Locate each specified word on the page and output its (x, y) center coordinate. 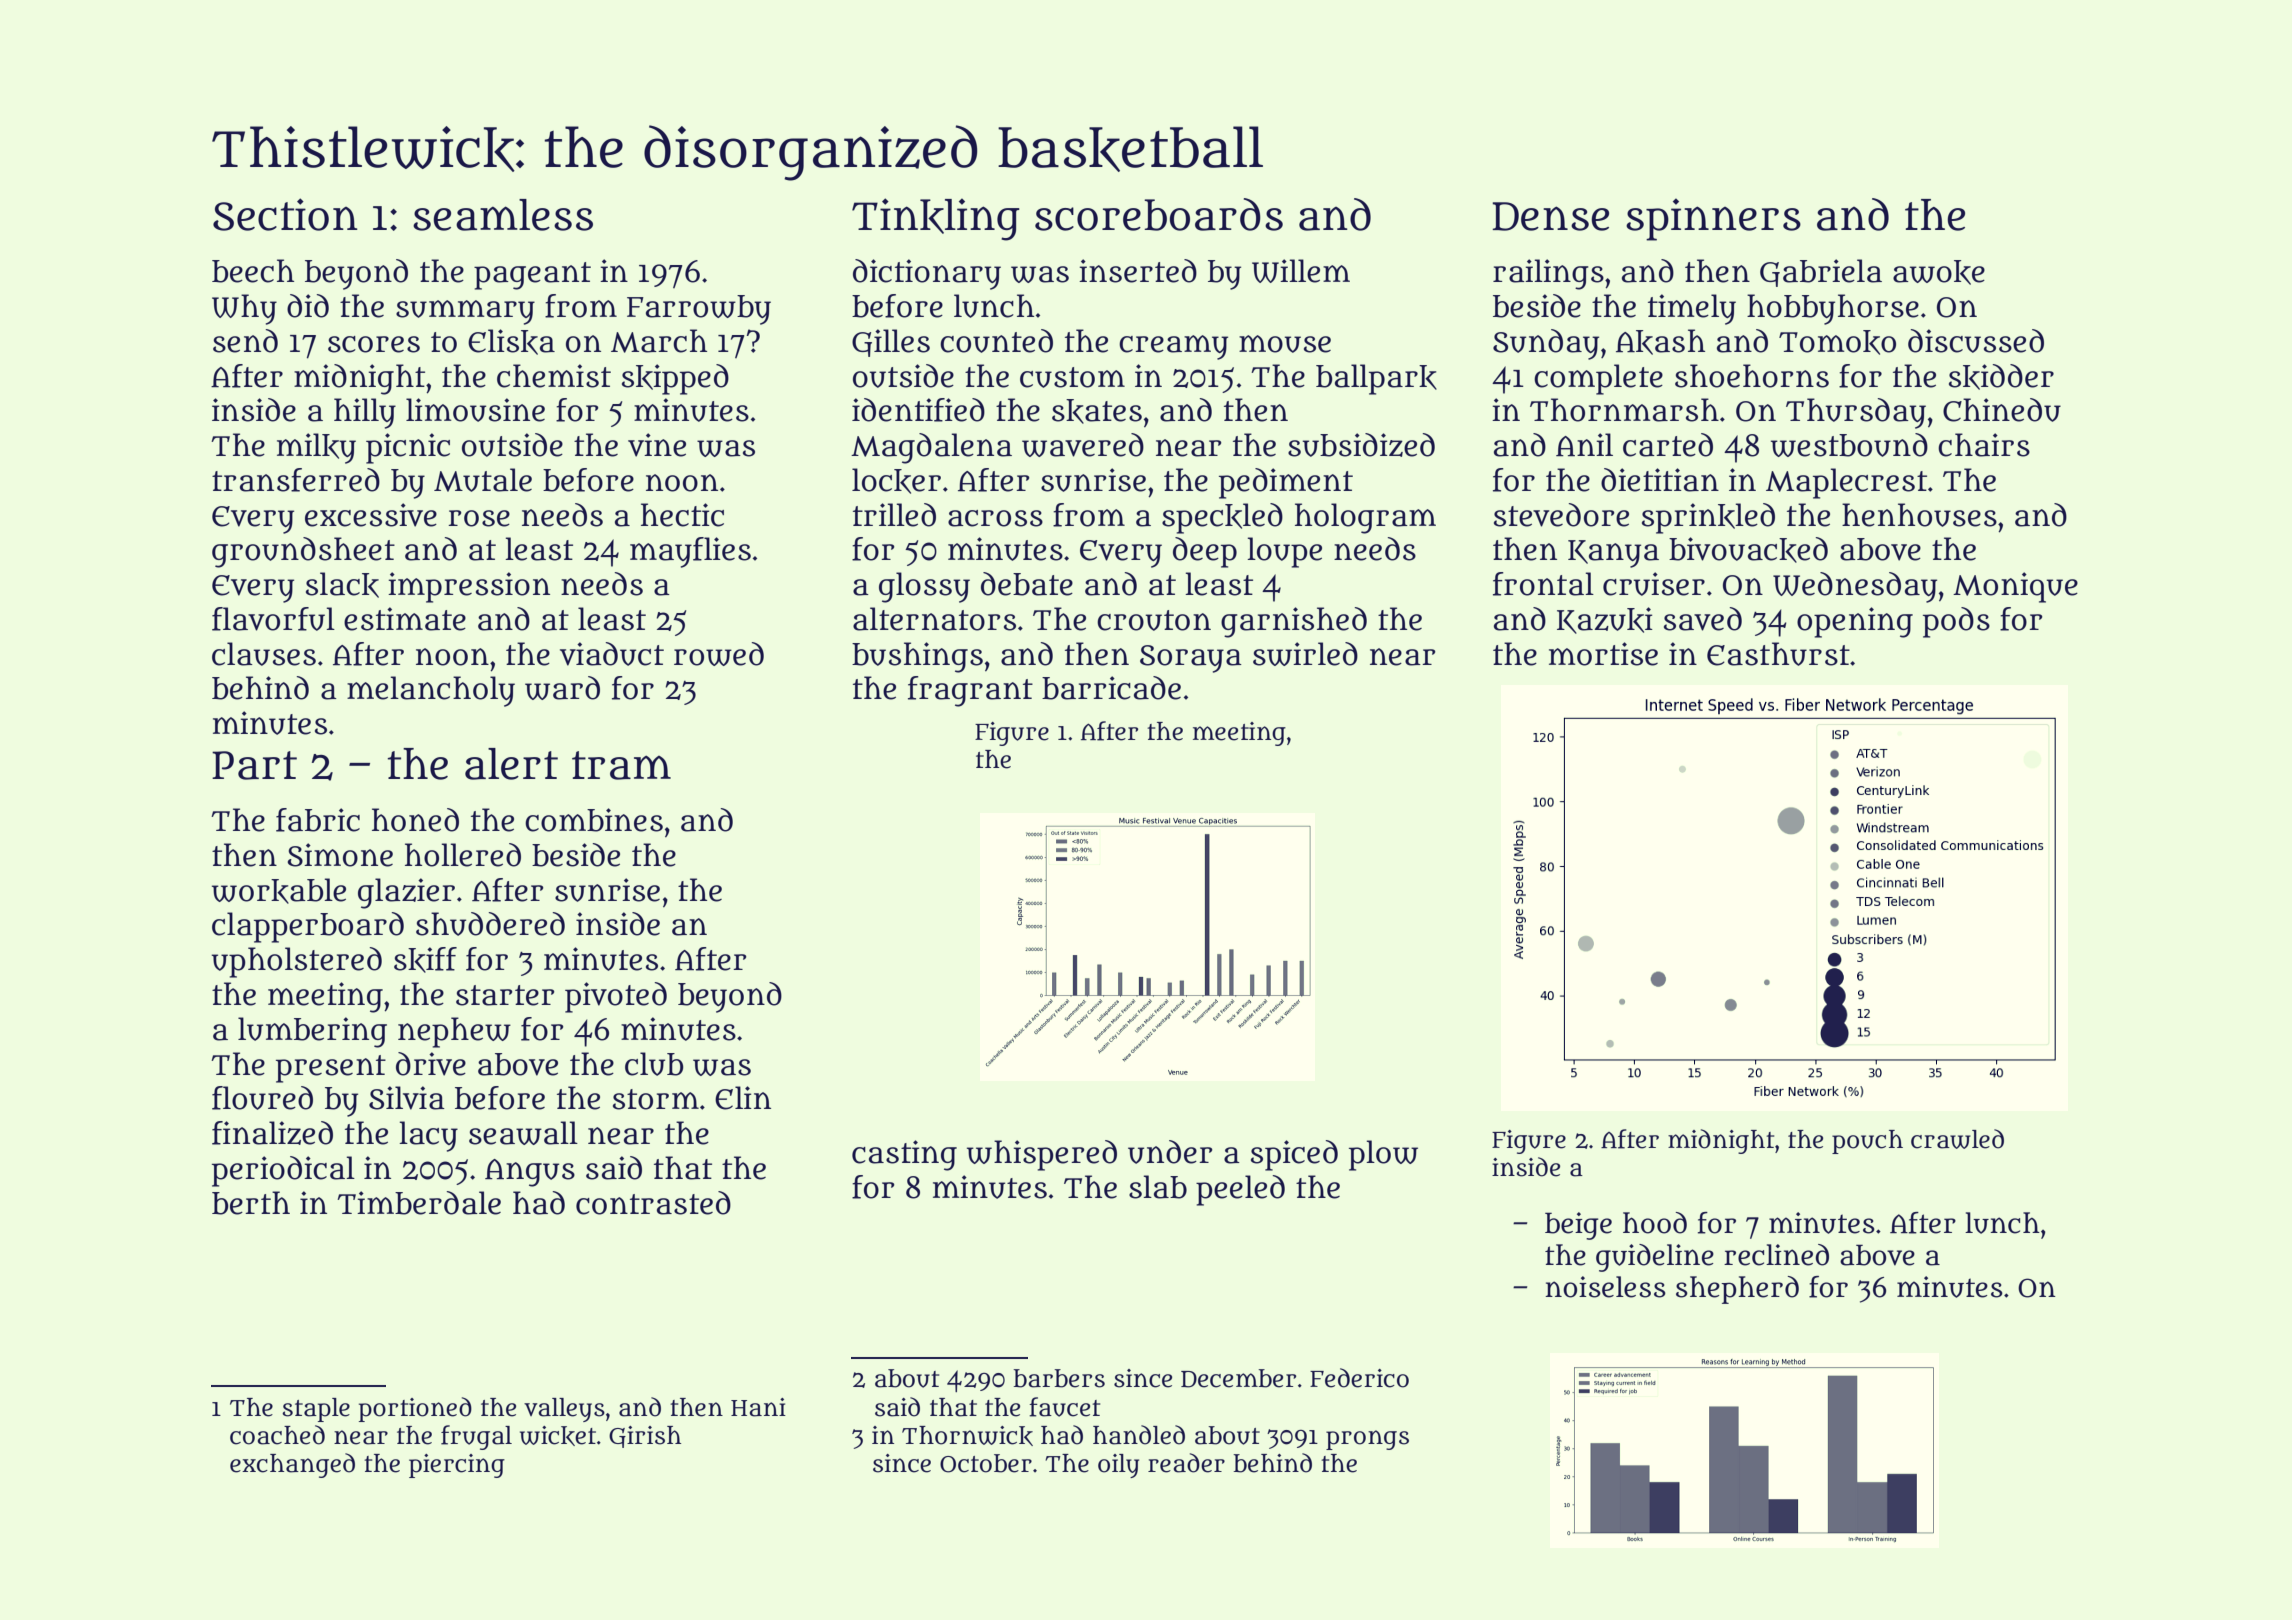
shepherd (1737, 1290)
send (245, 341)
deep (1205, 552)
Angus (530, 1173)
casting (904, 1155)
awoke (1939, 272)
